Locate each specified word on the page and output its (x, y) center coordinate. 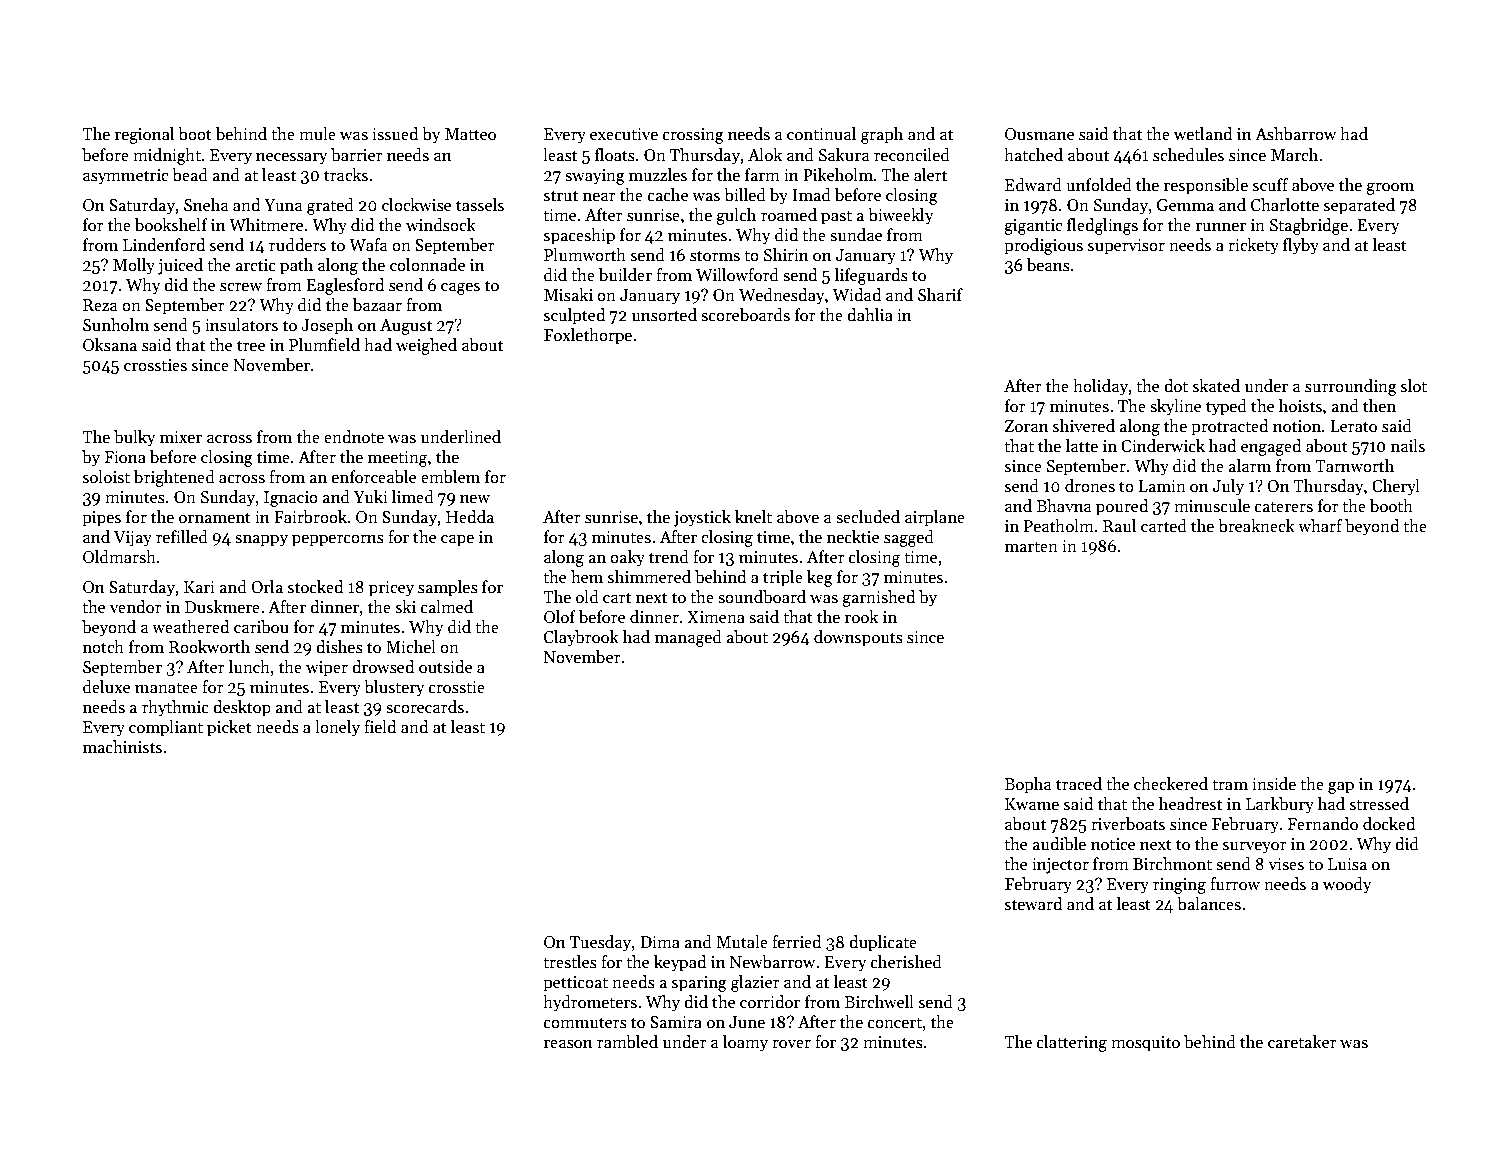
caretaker (1302, 1042)
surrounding (1351, 387)
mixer (181, 437)
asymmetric (125, 177)
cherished (906, 962)
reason (568, 1044)
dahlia (870, 314)
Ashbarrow (1295, 134)
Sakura (844, 155)
